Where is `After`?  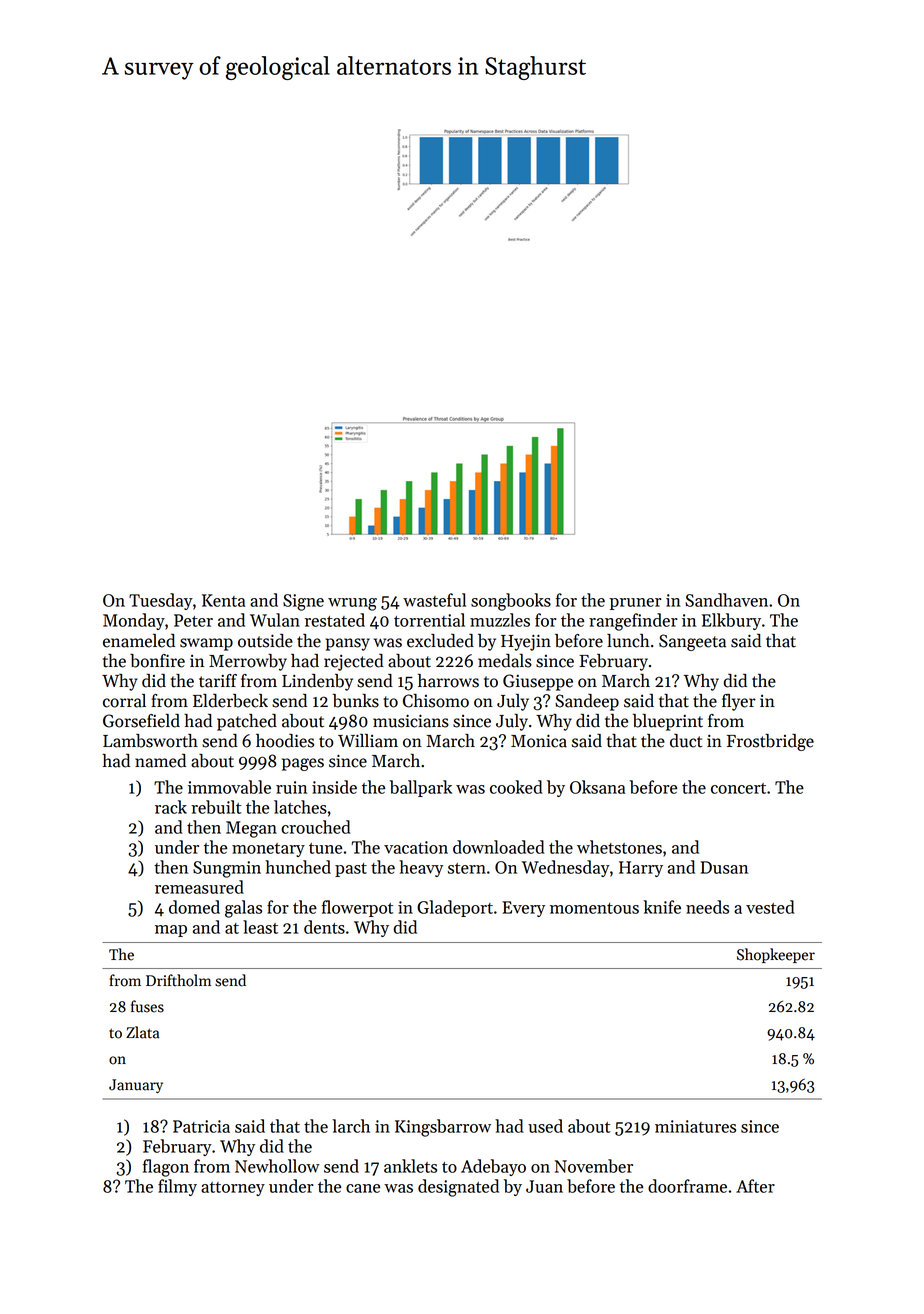 After is located at coordinates (755, 1186).
